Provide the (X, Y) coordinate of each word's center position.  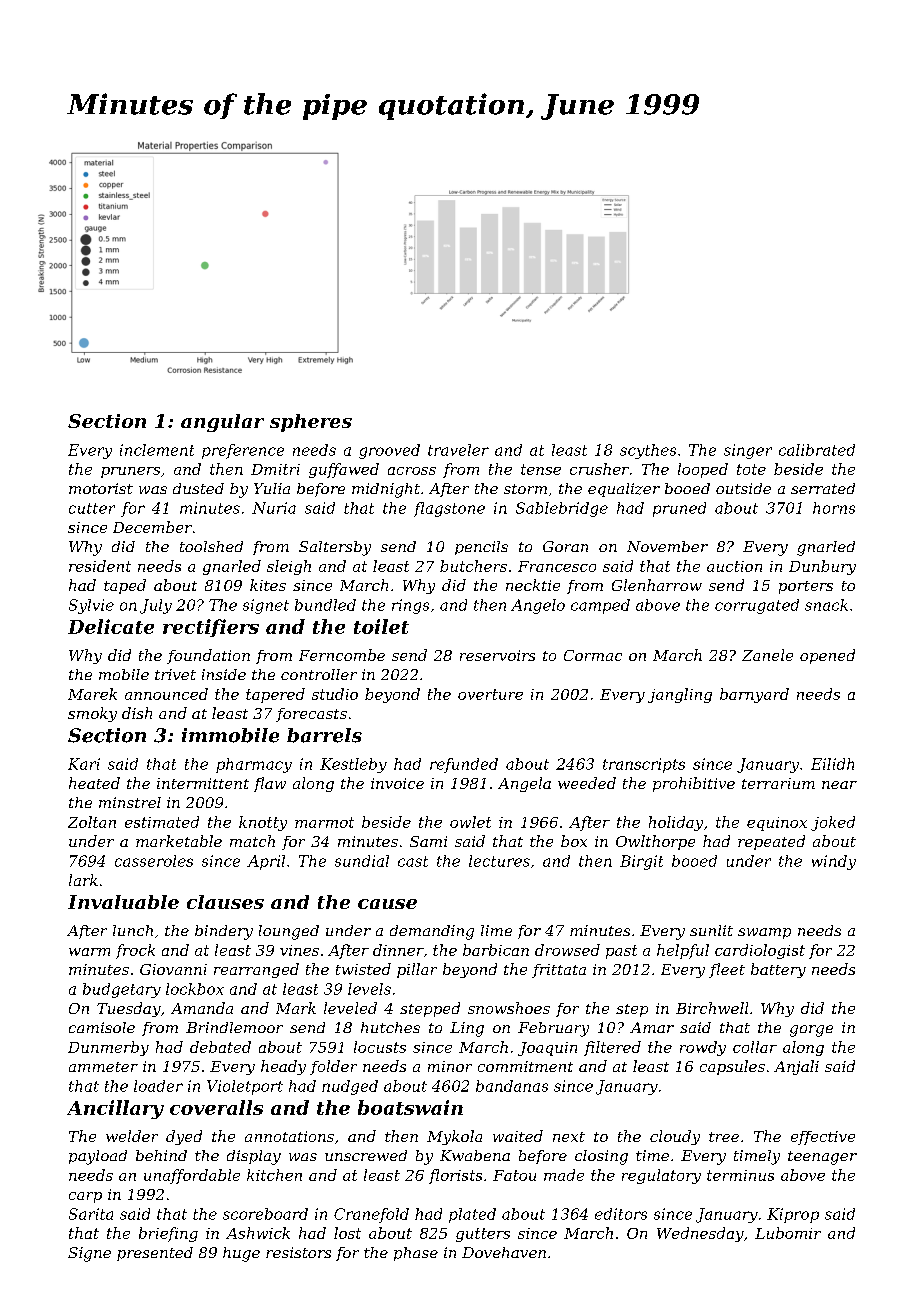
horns (834, 508)
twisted (363, 969)
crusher (599, 469)
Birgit (641, 862)
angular (222, 423)
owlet (470, 822)
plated (472, 1215)
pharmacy (254, 765)
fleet (727, 970)
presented (155, 1254)
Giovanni (173, 969)
